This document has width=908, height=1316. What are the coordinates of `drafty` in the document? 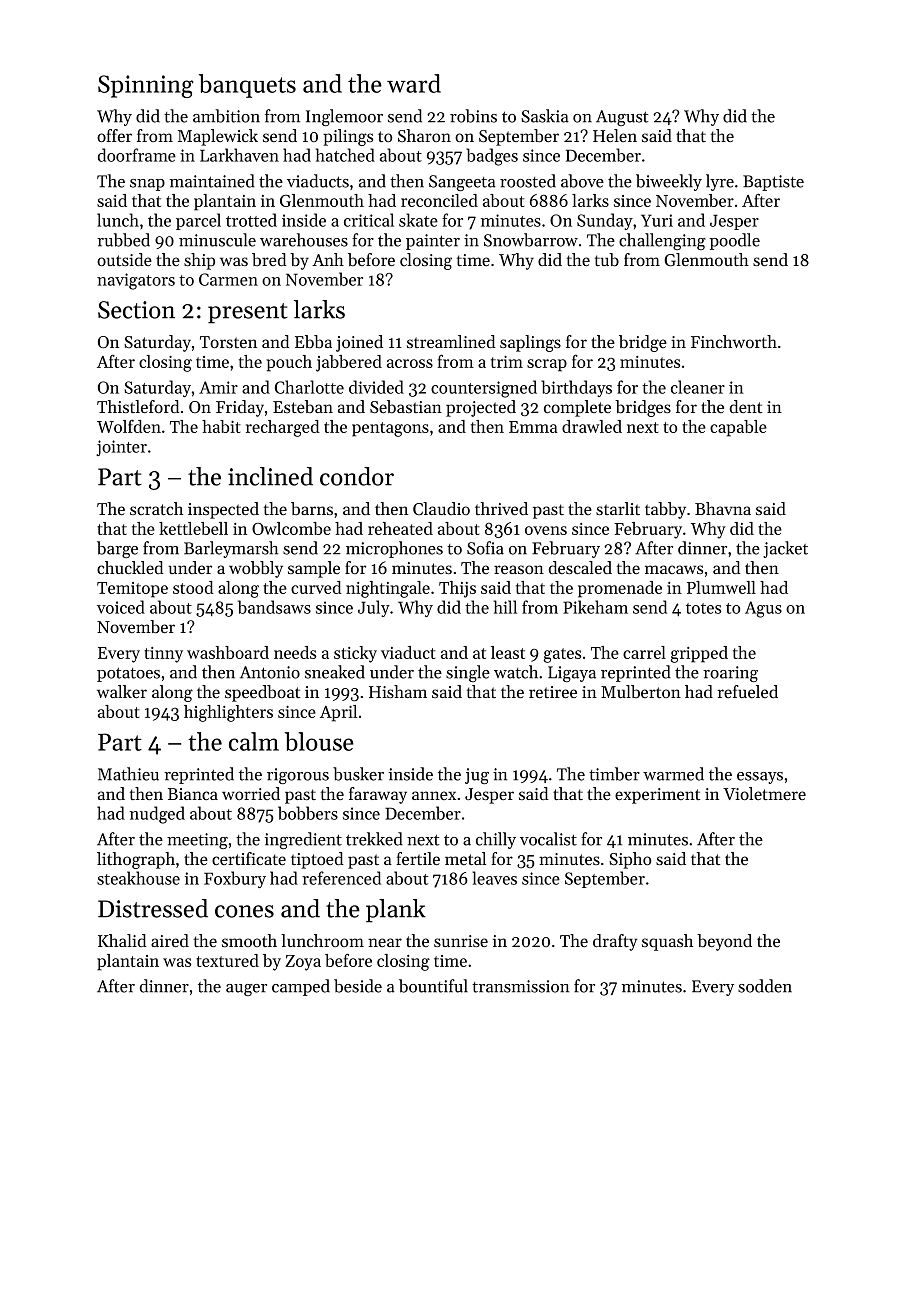 It's located at (615, 942).
